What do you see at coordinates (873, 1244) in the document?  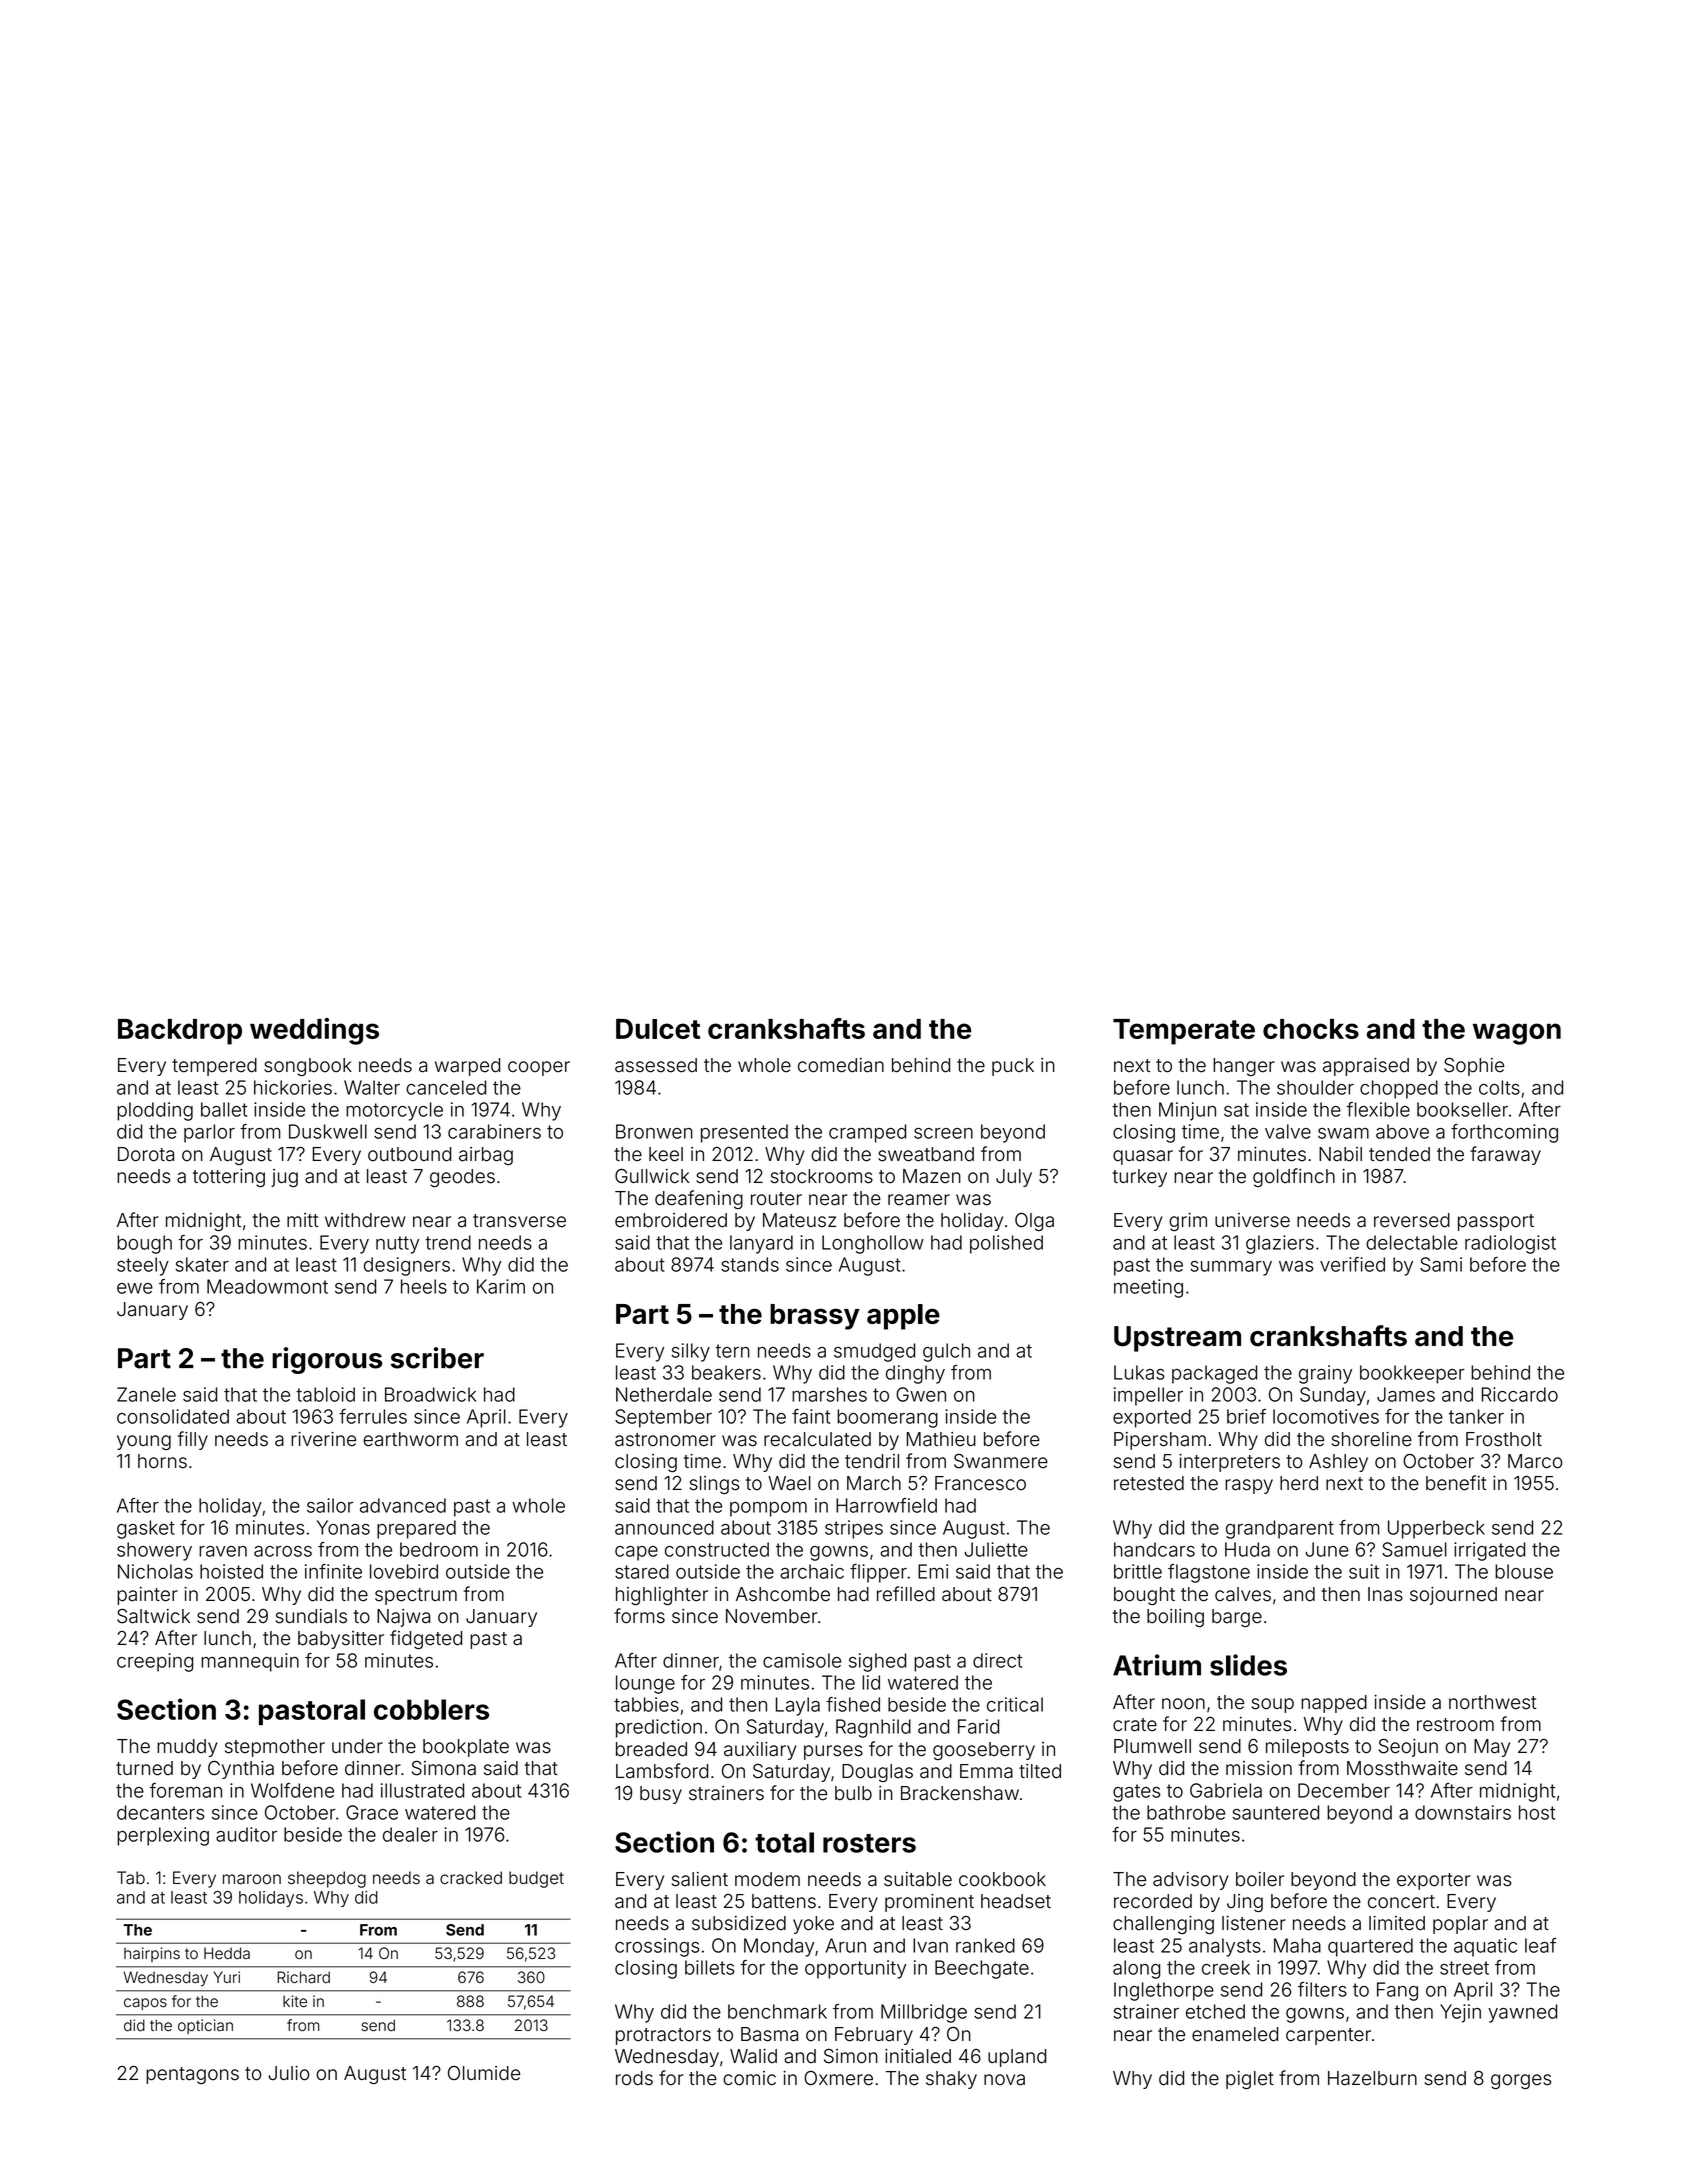 I see `Longhollow` at bounding box center [873, 1244].
